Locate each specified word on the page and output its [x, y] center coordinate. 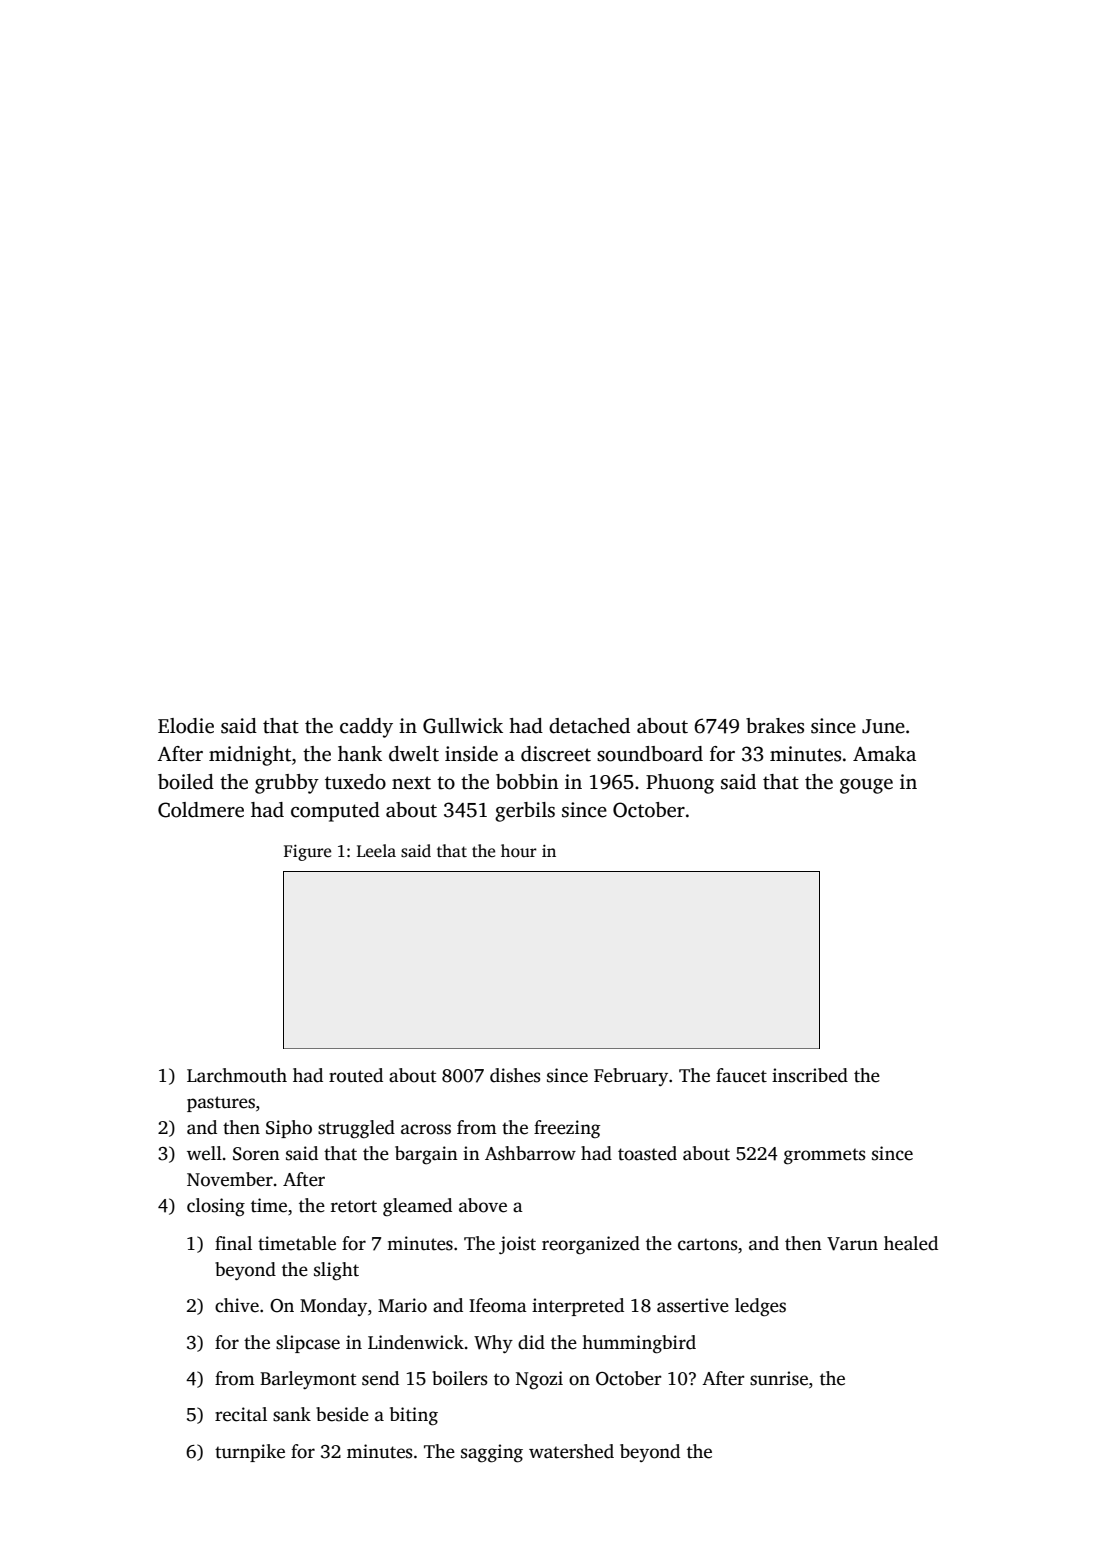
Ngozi [539, 1380]
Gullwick [463, 726]
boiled [186, 782]
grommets [824, 1157]
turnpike [250, 1453]
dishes [515, 1075]
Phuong [680, 784]
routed [356, 1075]
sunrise [779, 1378]
